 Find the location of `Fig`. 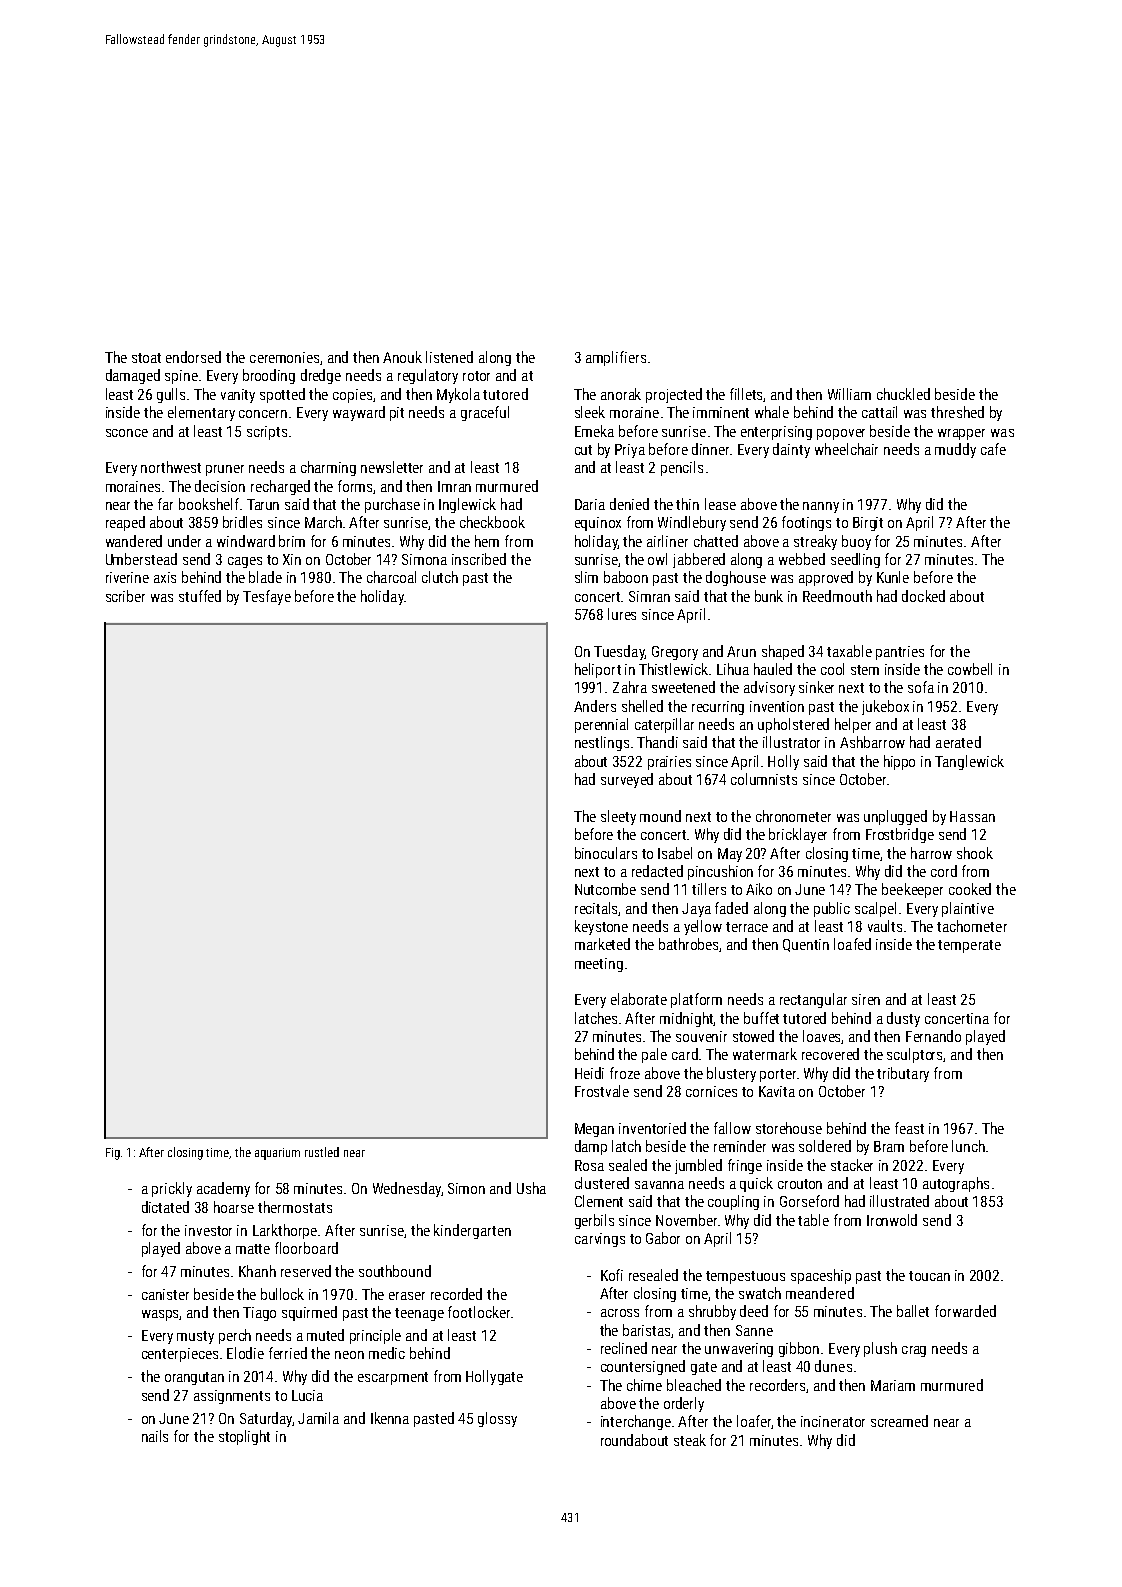

Fig is located at coordinates (113, 1154).
